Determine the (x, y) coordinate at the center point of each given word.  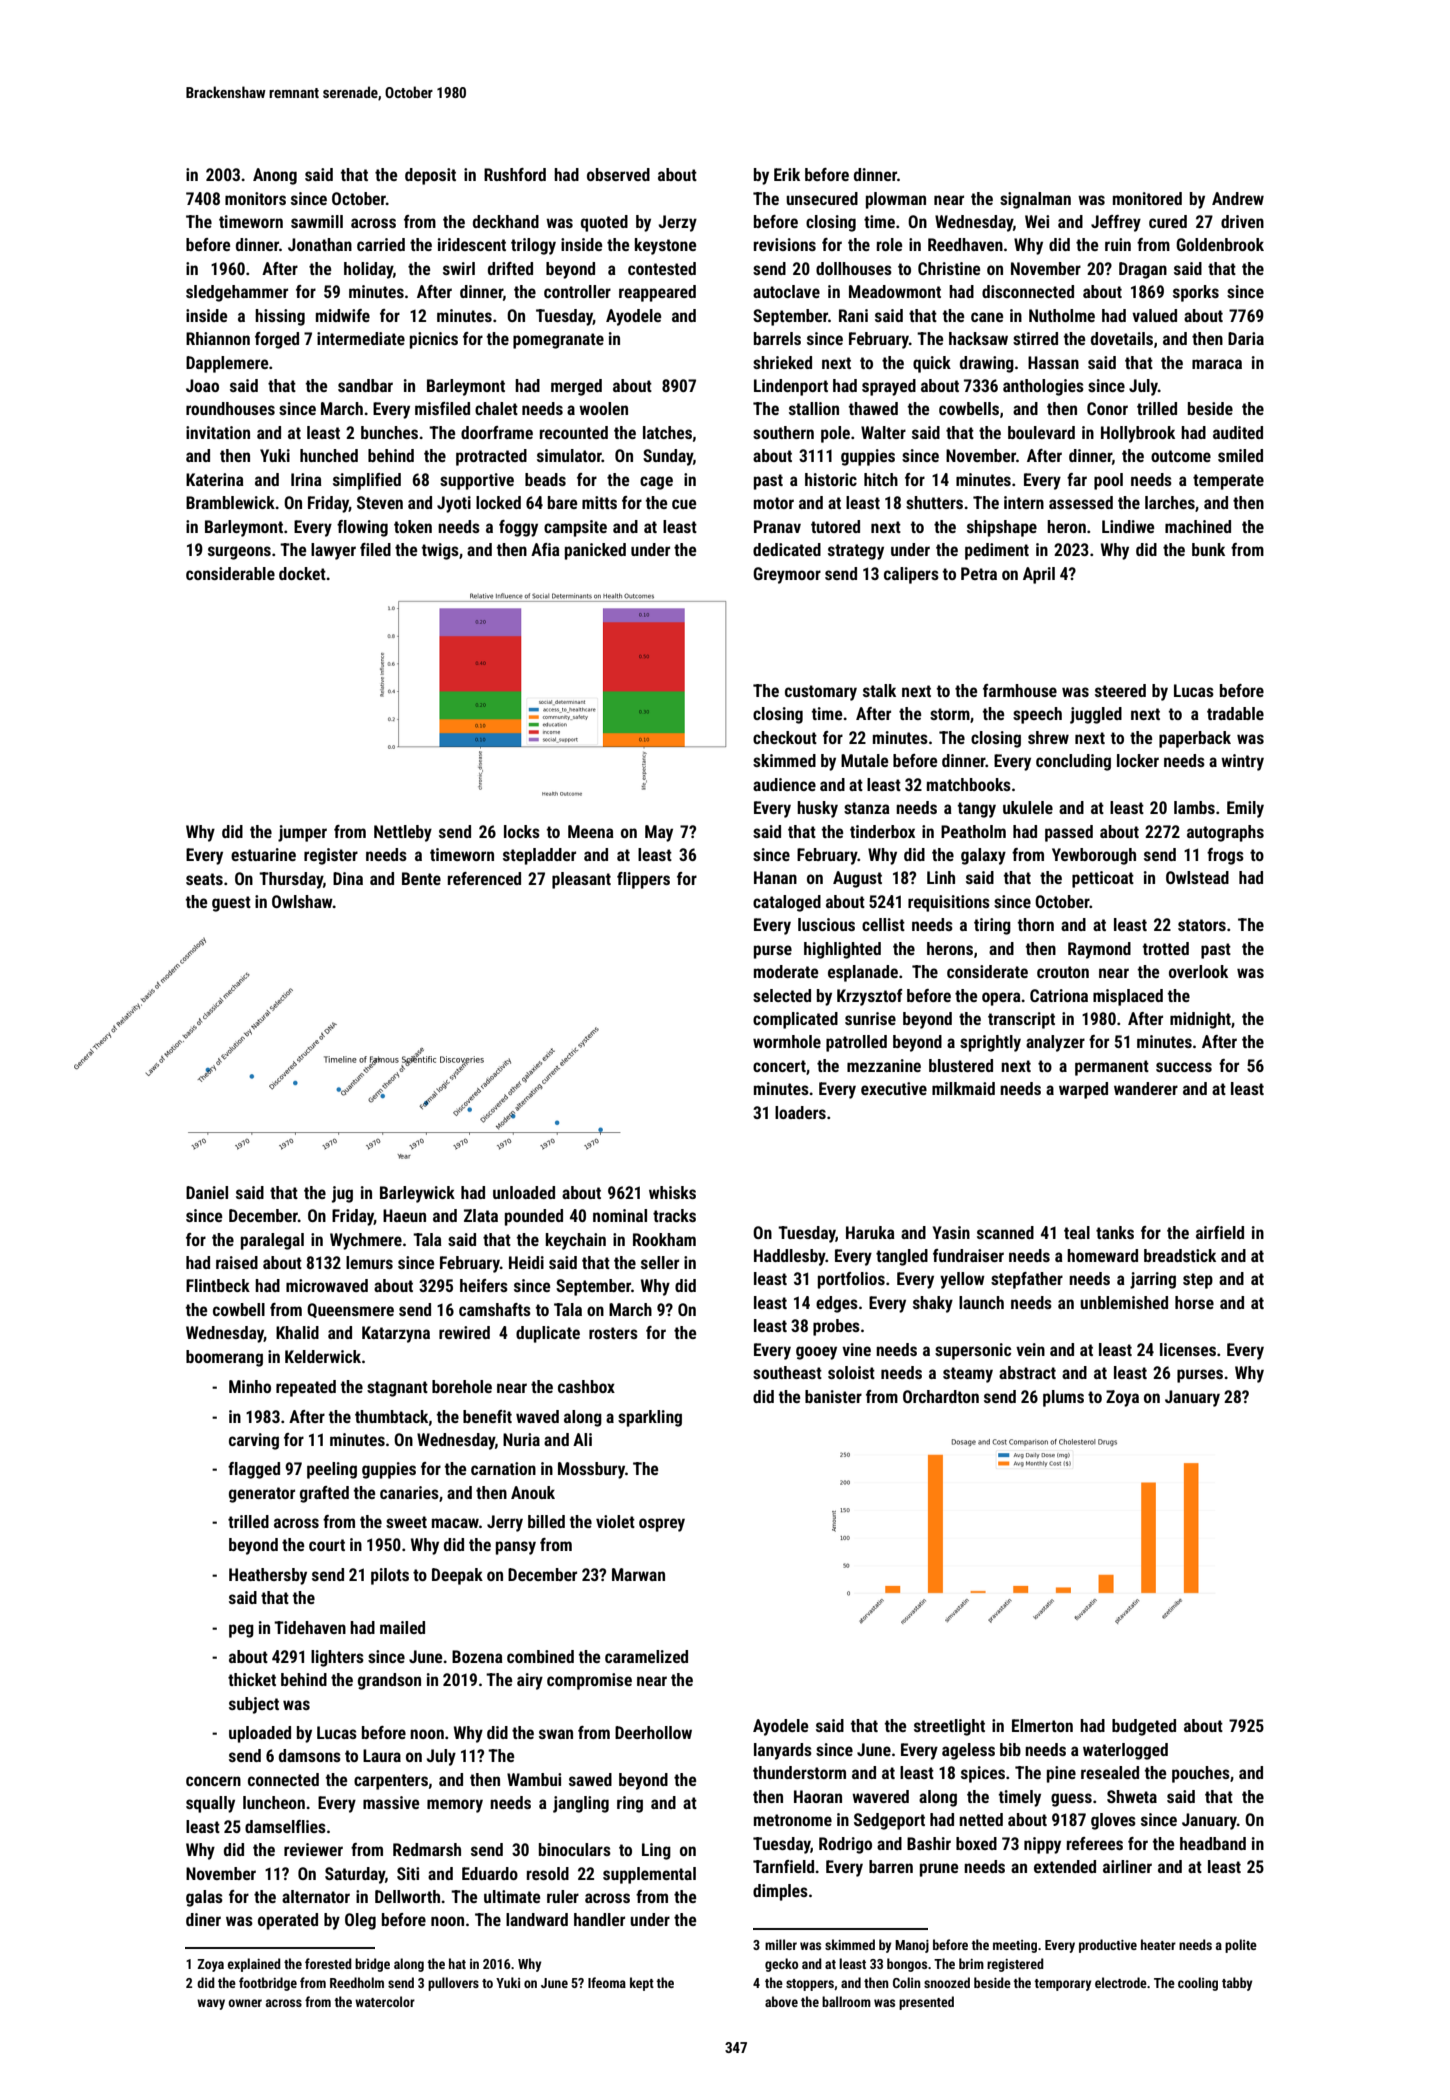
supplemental (649, 1875)
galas (204, 1898)
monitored (1147, 198)
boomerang (224, 1358)
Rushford (515, 174)
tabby (1237, 1984)
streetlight (949, 1727)
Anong (275, 176)
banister (833, 1396)
